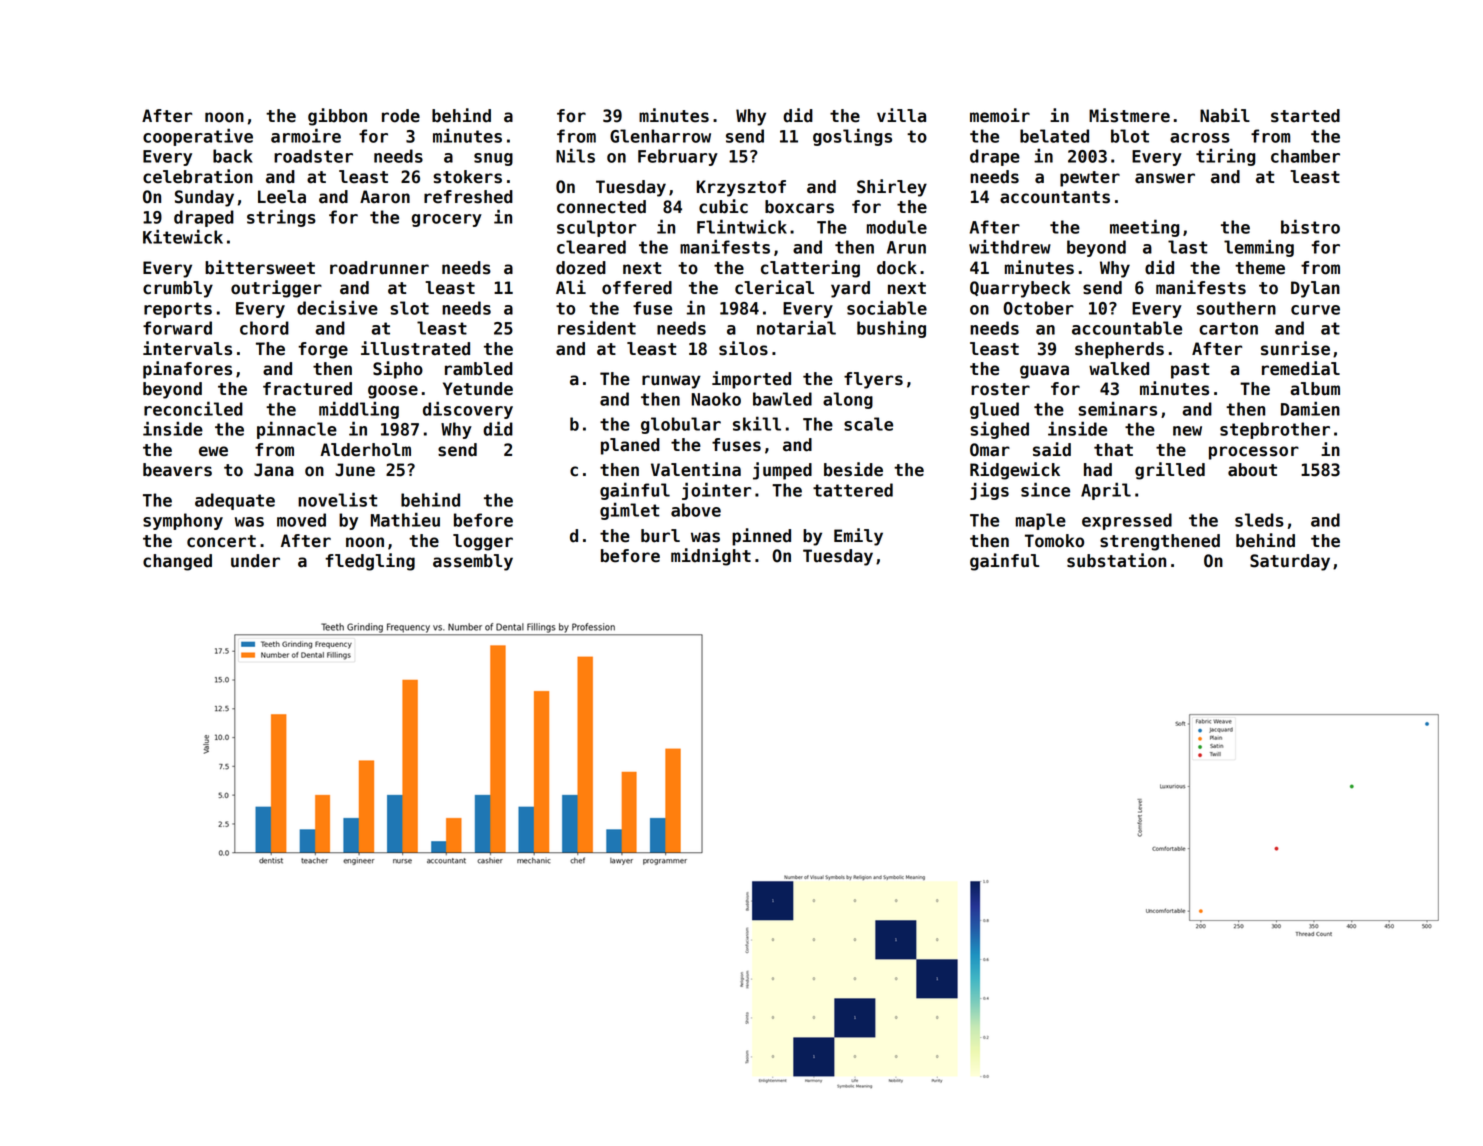 The height and width of the screenshot is (1146, 1483). What do you see at coordinates (1098, 470) in the screenshot?
I see `had` at bounding box center [1098, 470].
